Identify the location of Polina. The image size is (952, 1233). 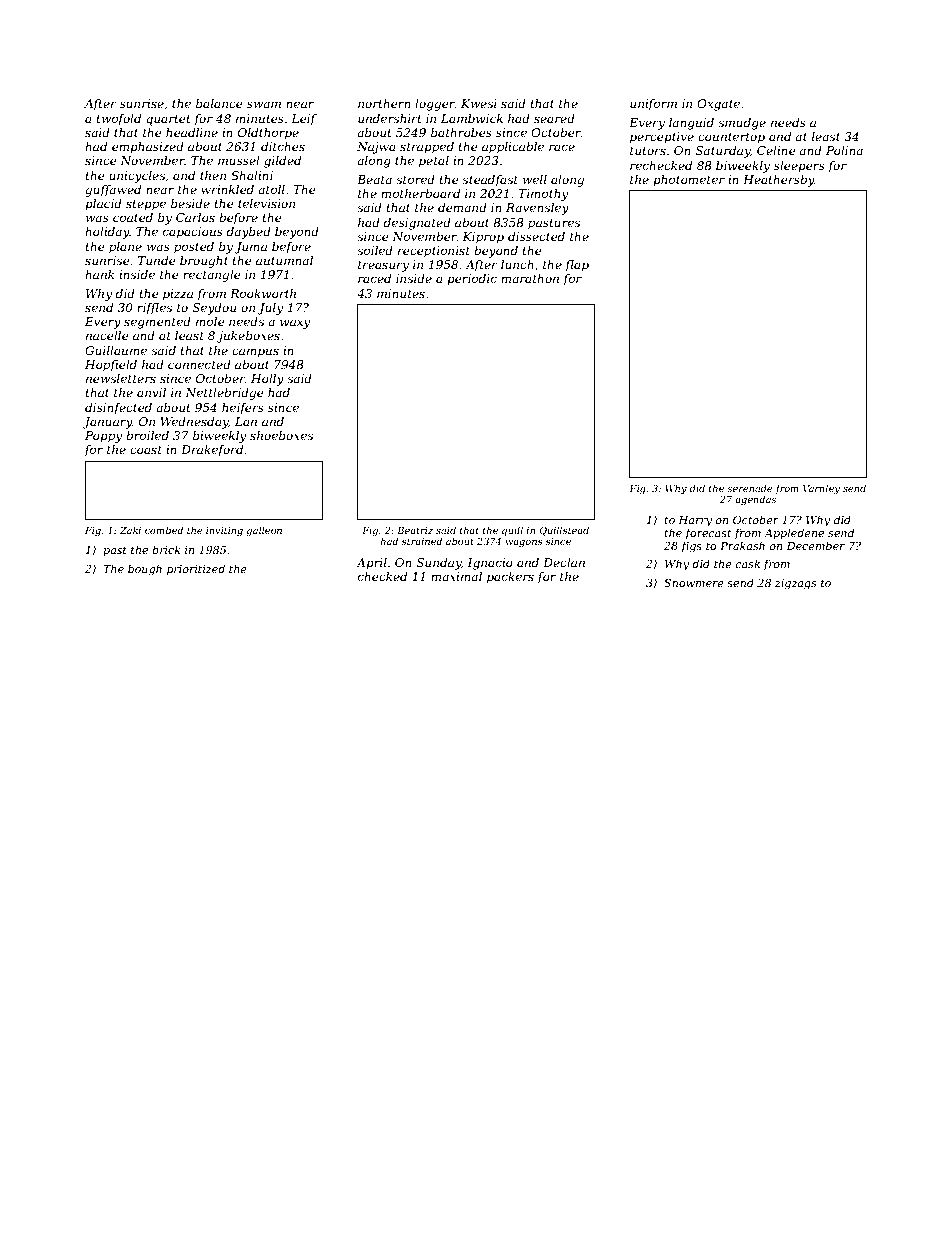
(844, 150).
